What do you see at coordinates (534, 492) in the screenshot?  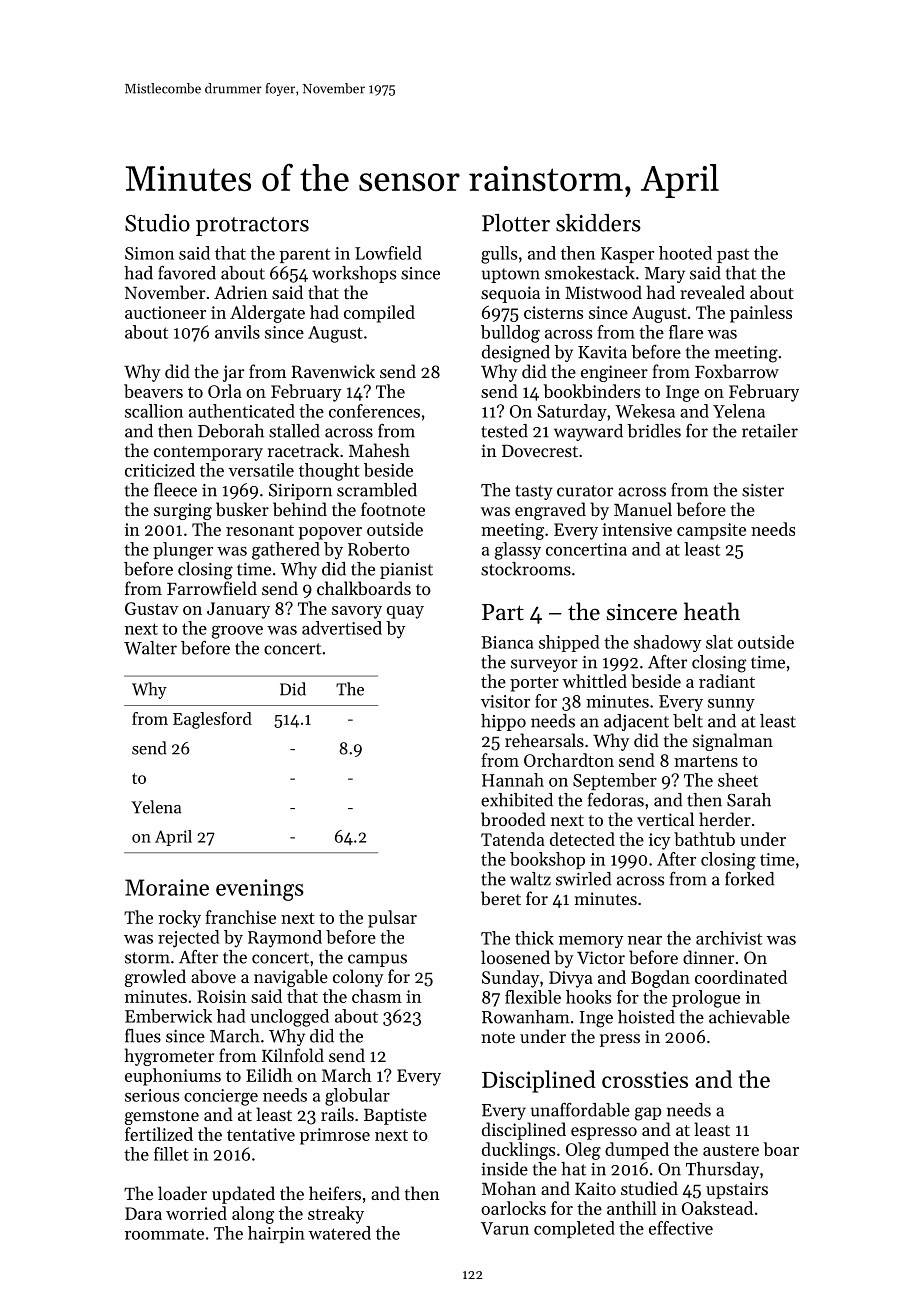 I see `tasty` at bounding box center [534, 492].
